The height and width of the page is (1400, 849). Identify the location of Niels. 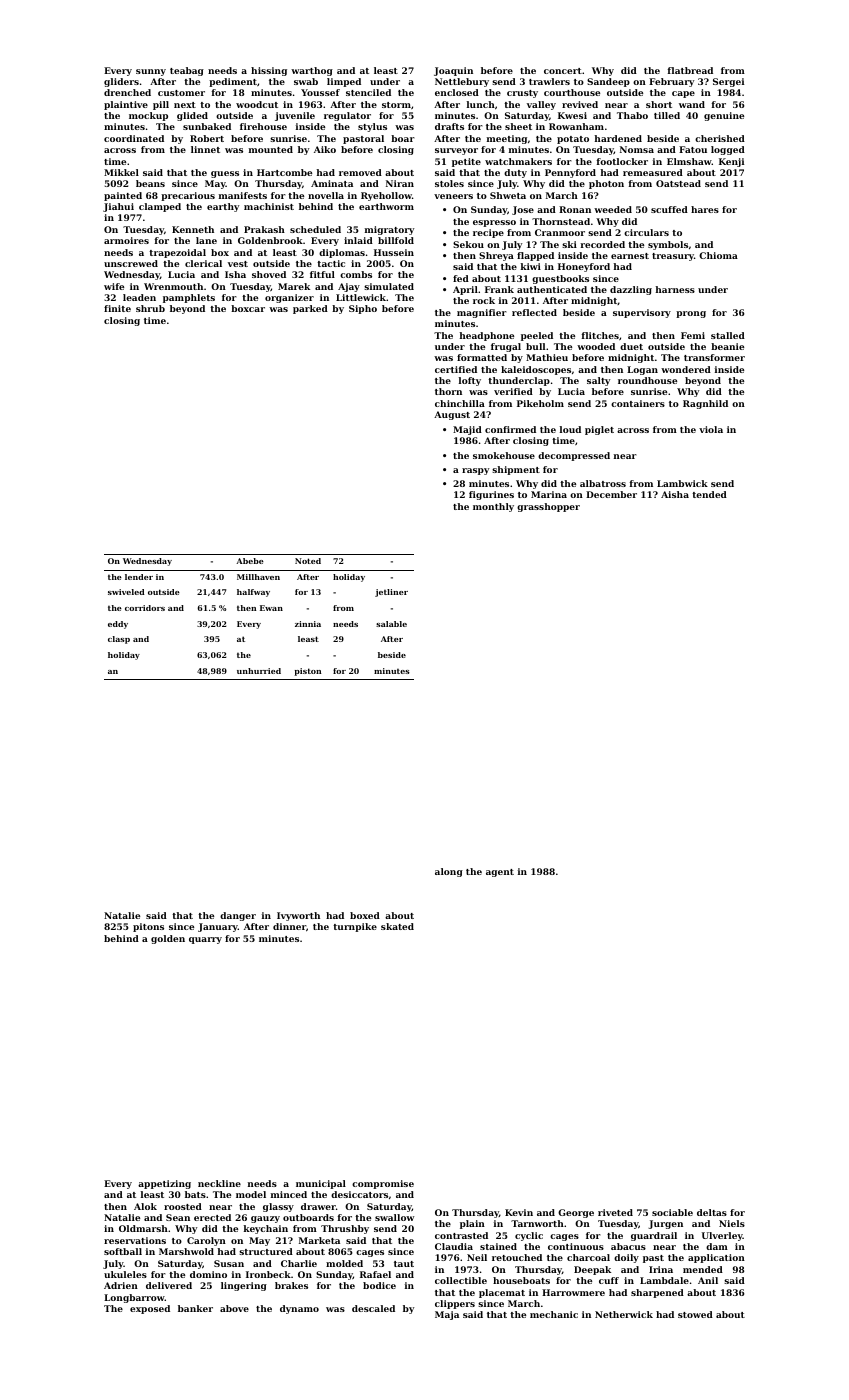
(732, 1223).
